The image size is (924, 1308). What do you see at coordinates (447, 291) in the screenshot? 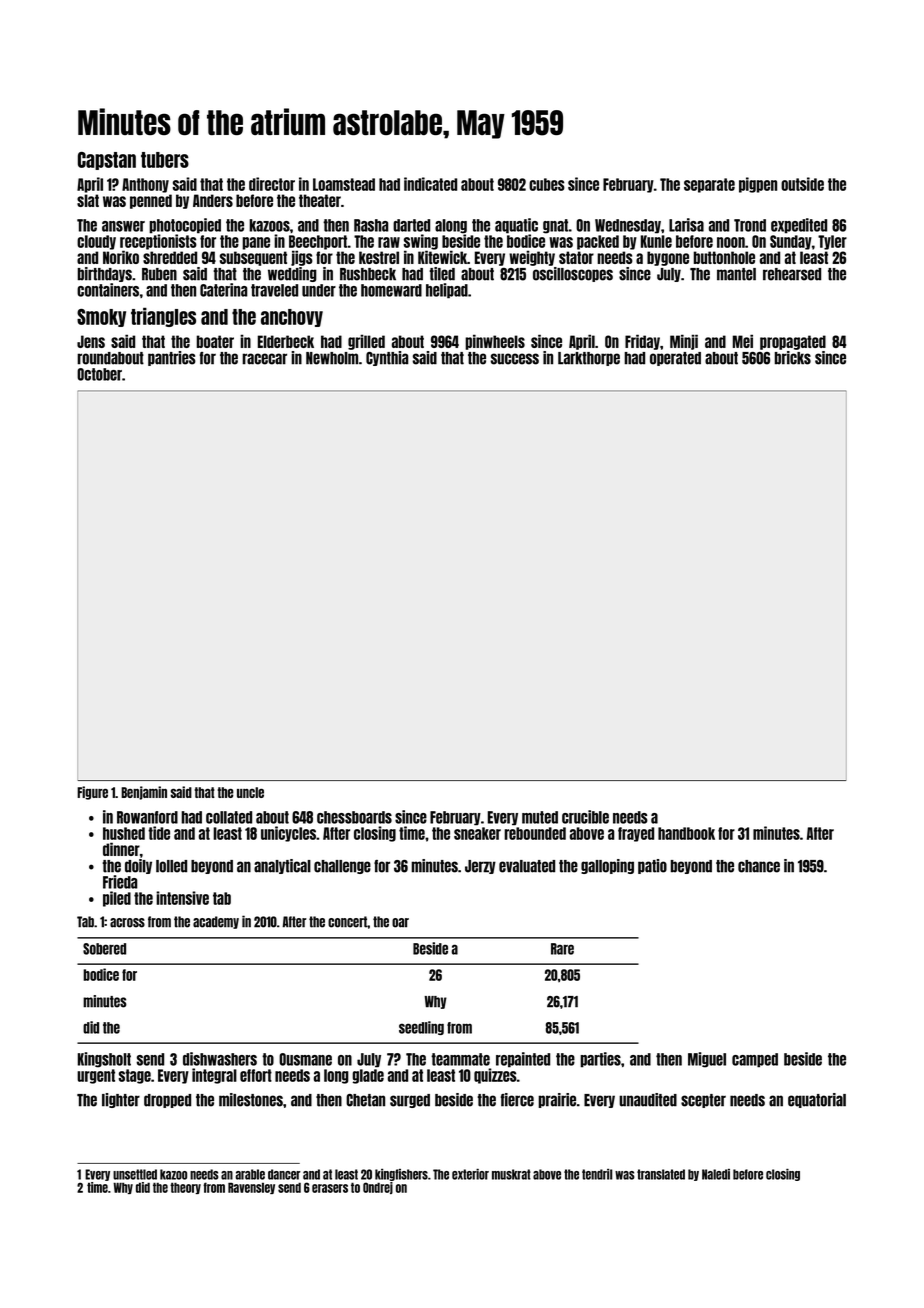
I see `helipad` at bounding box center [447, 291].
